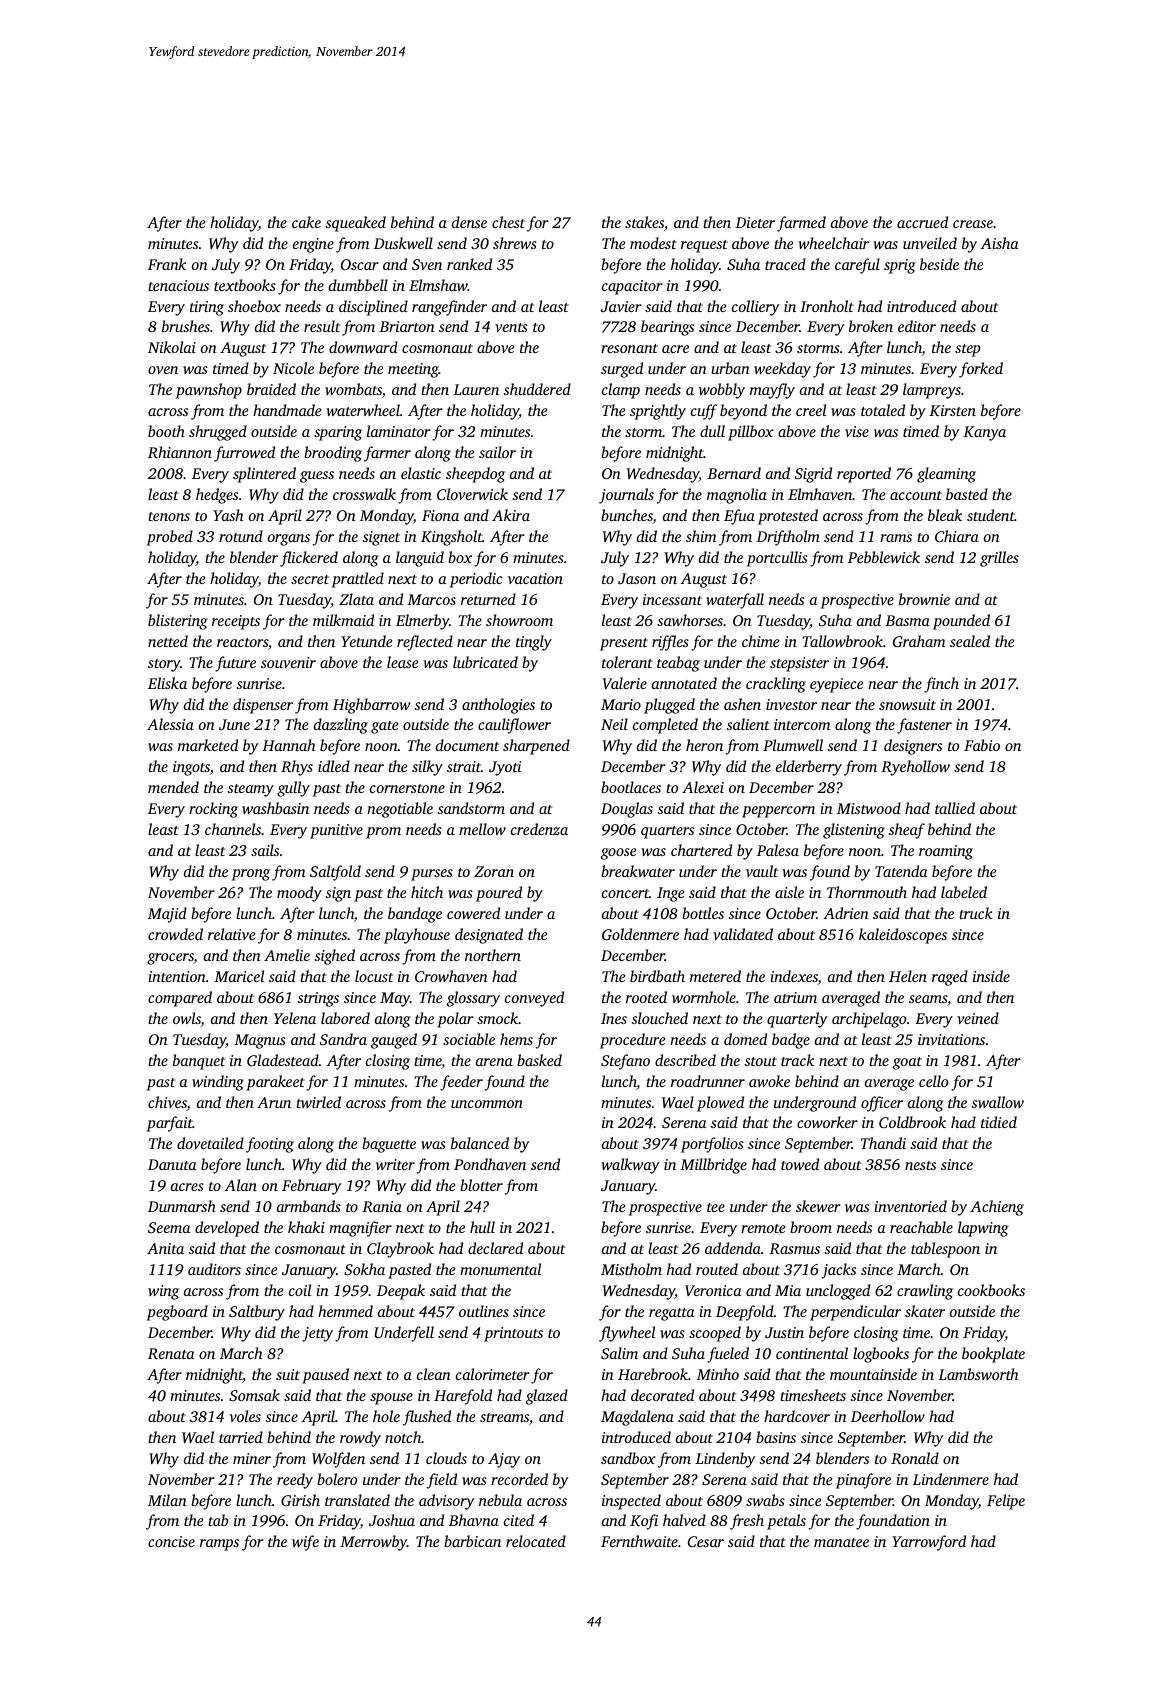 The image size is (1174, 1701). What do you see at coordinates (334, 766) in the page?
I see `idled` at bounding box center [334, 766].
